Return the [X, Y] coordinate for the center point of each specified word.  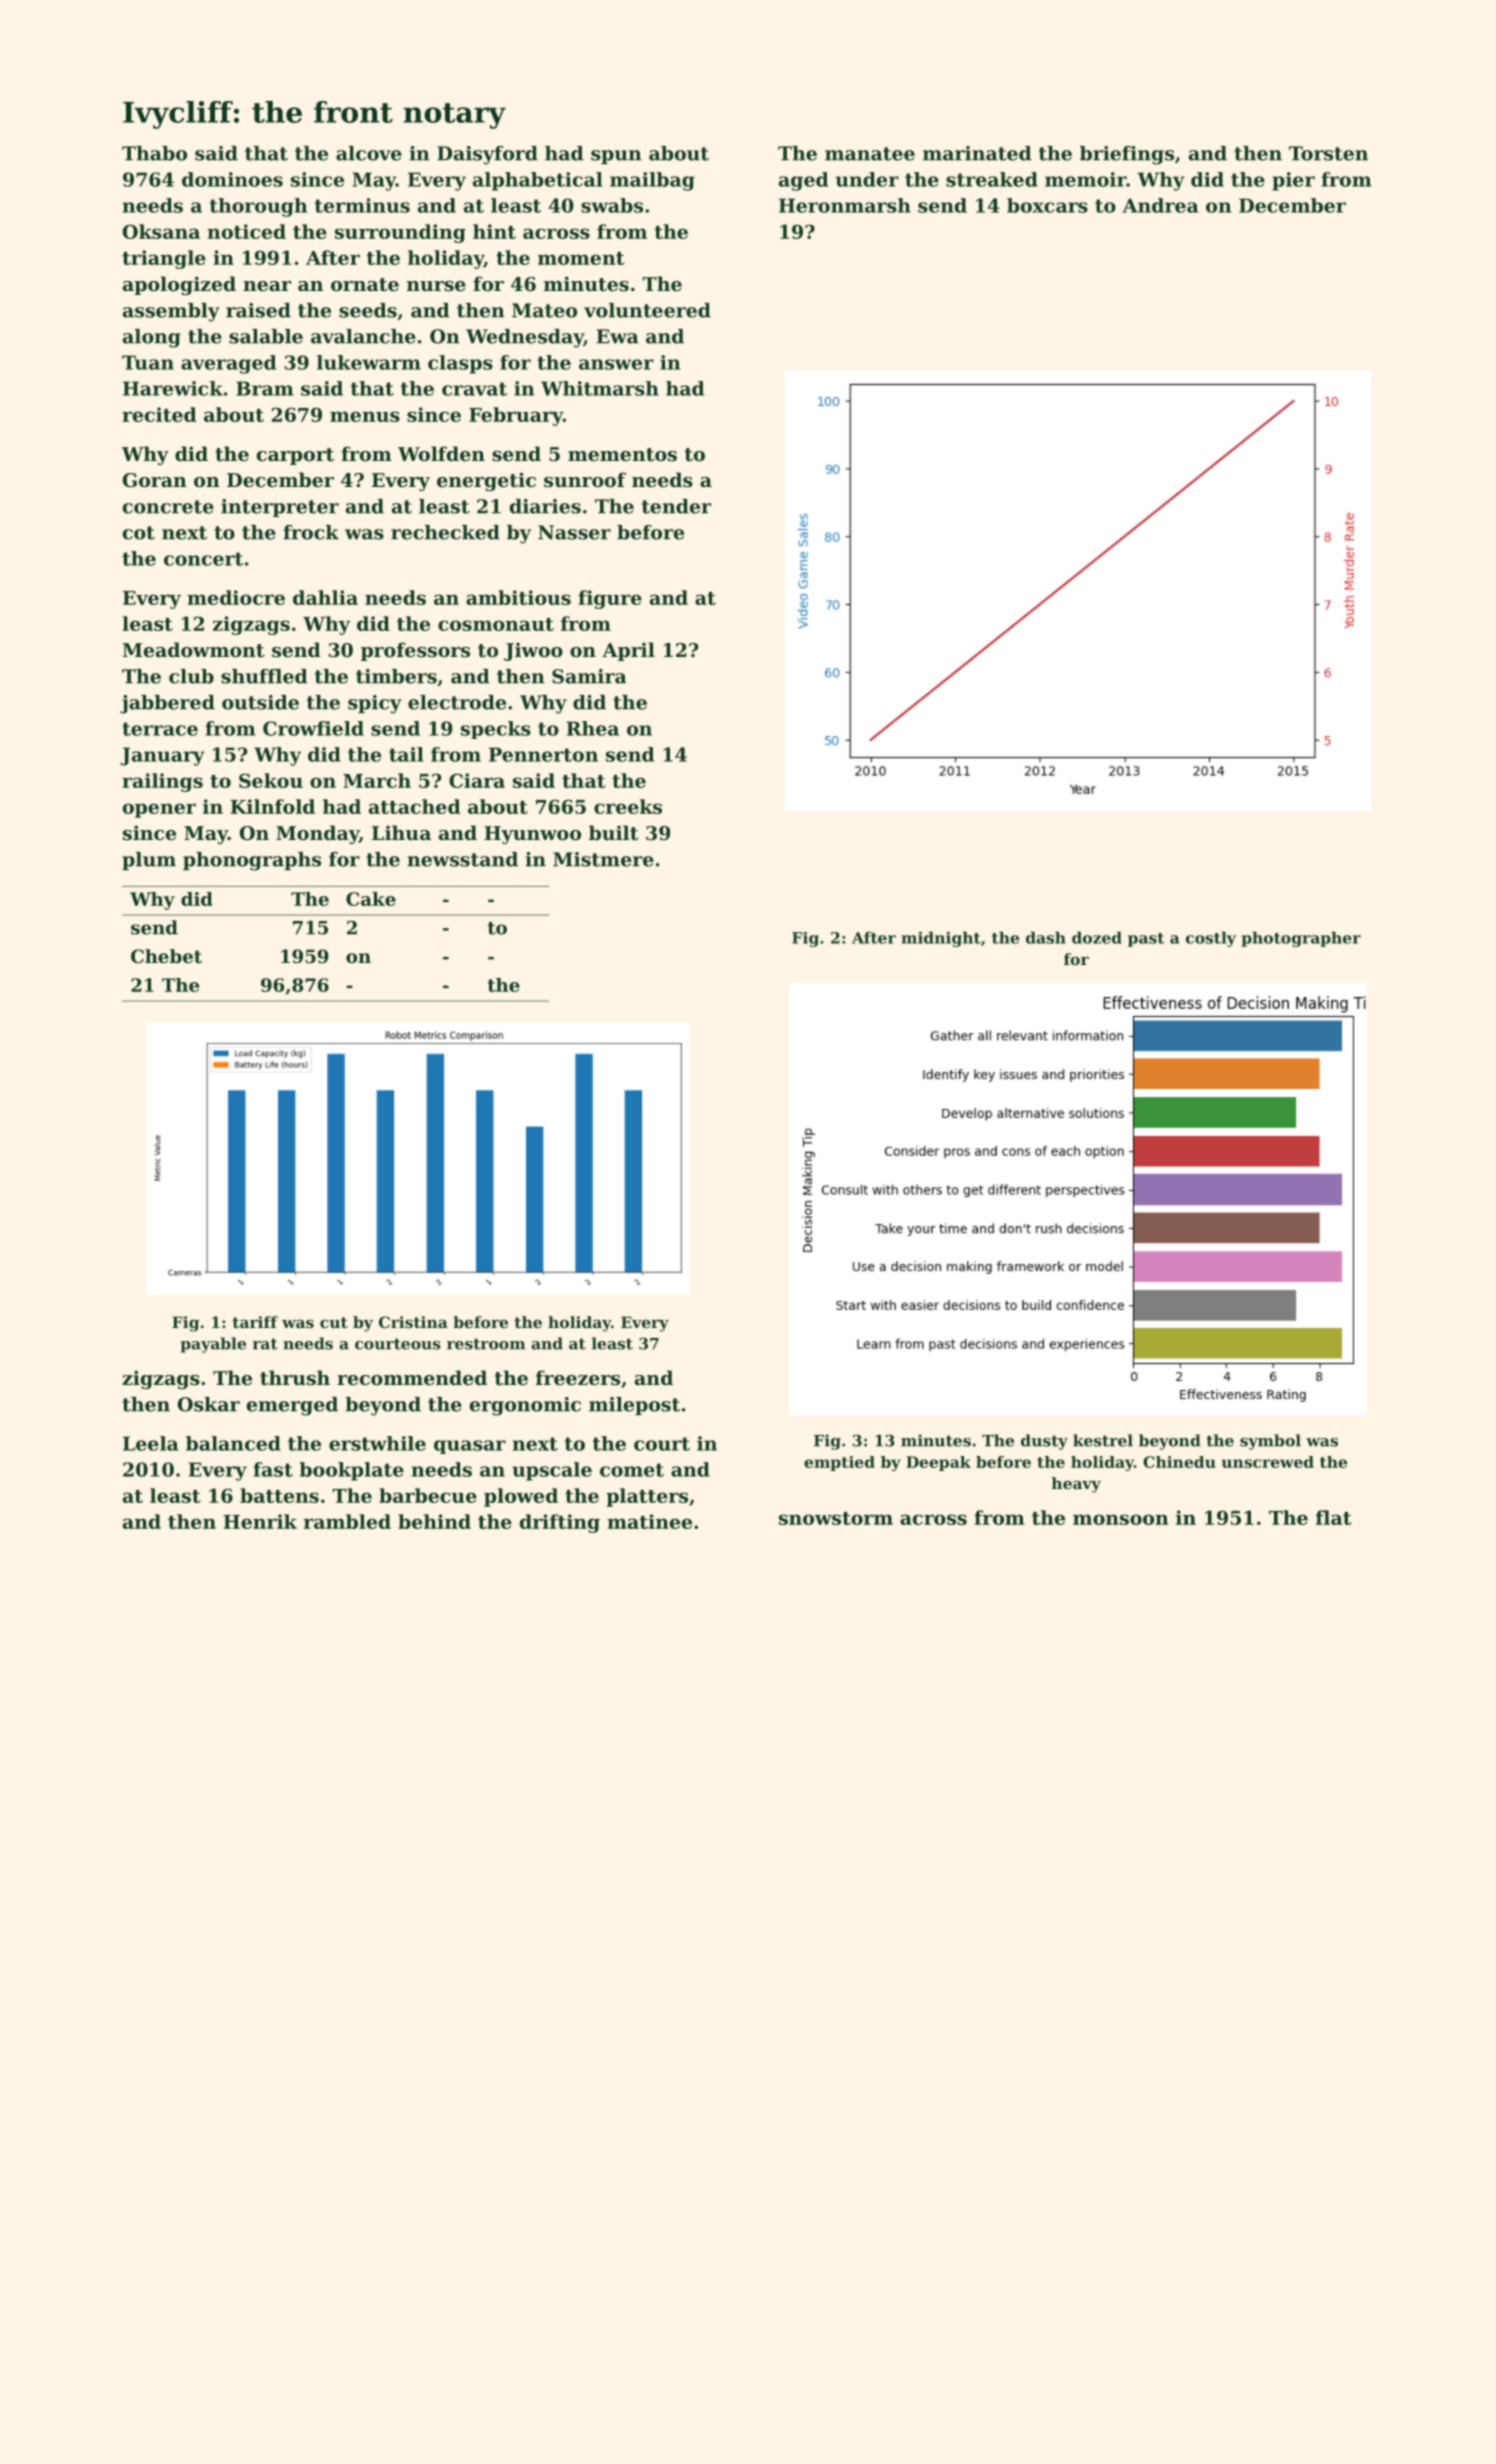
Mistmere [603, 859]
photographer [1301, 939]
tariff [255, 1322]
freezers [578, 1378]
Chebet [166, 956]
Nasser [574, 532]
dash [1046, 937]
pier [1293, 181]
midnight [941, 939]
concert [203, 559]
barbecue [428, 1495]
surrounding [400, 233]
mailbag [652, 181]
